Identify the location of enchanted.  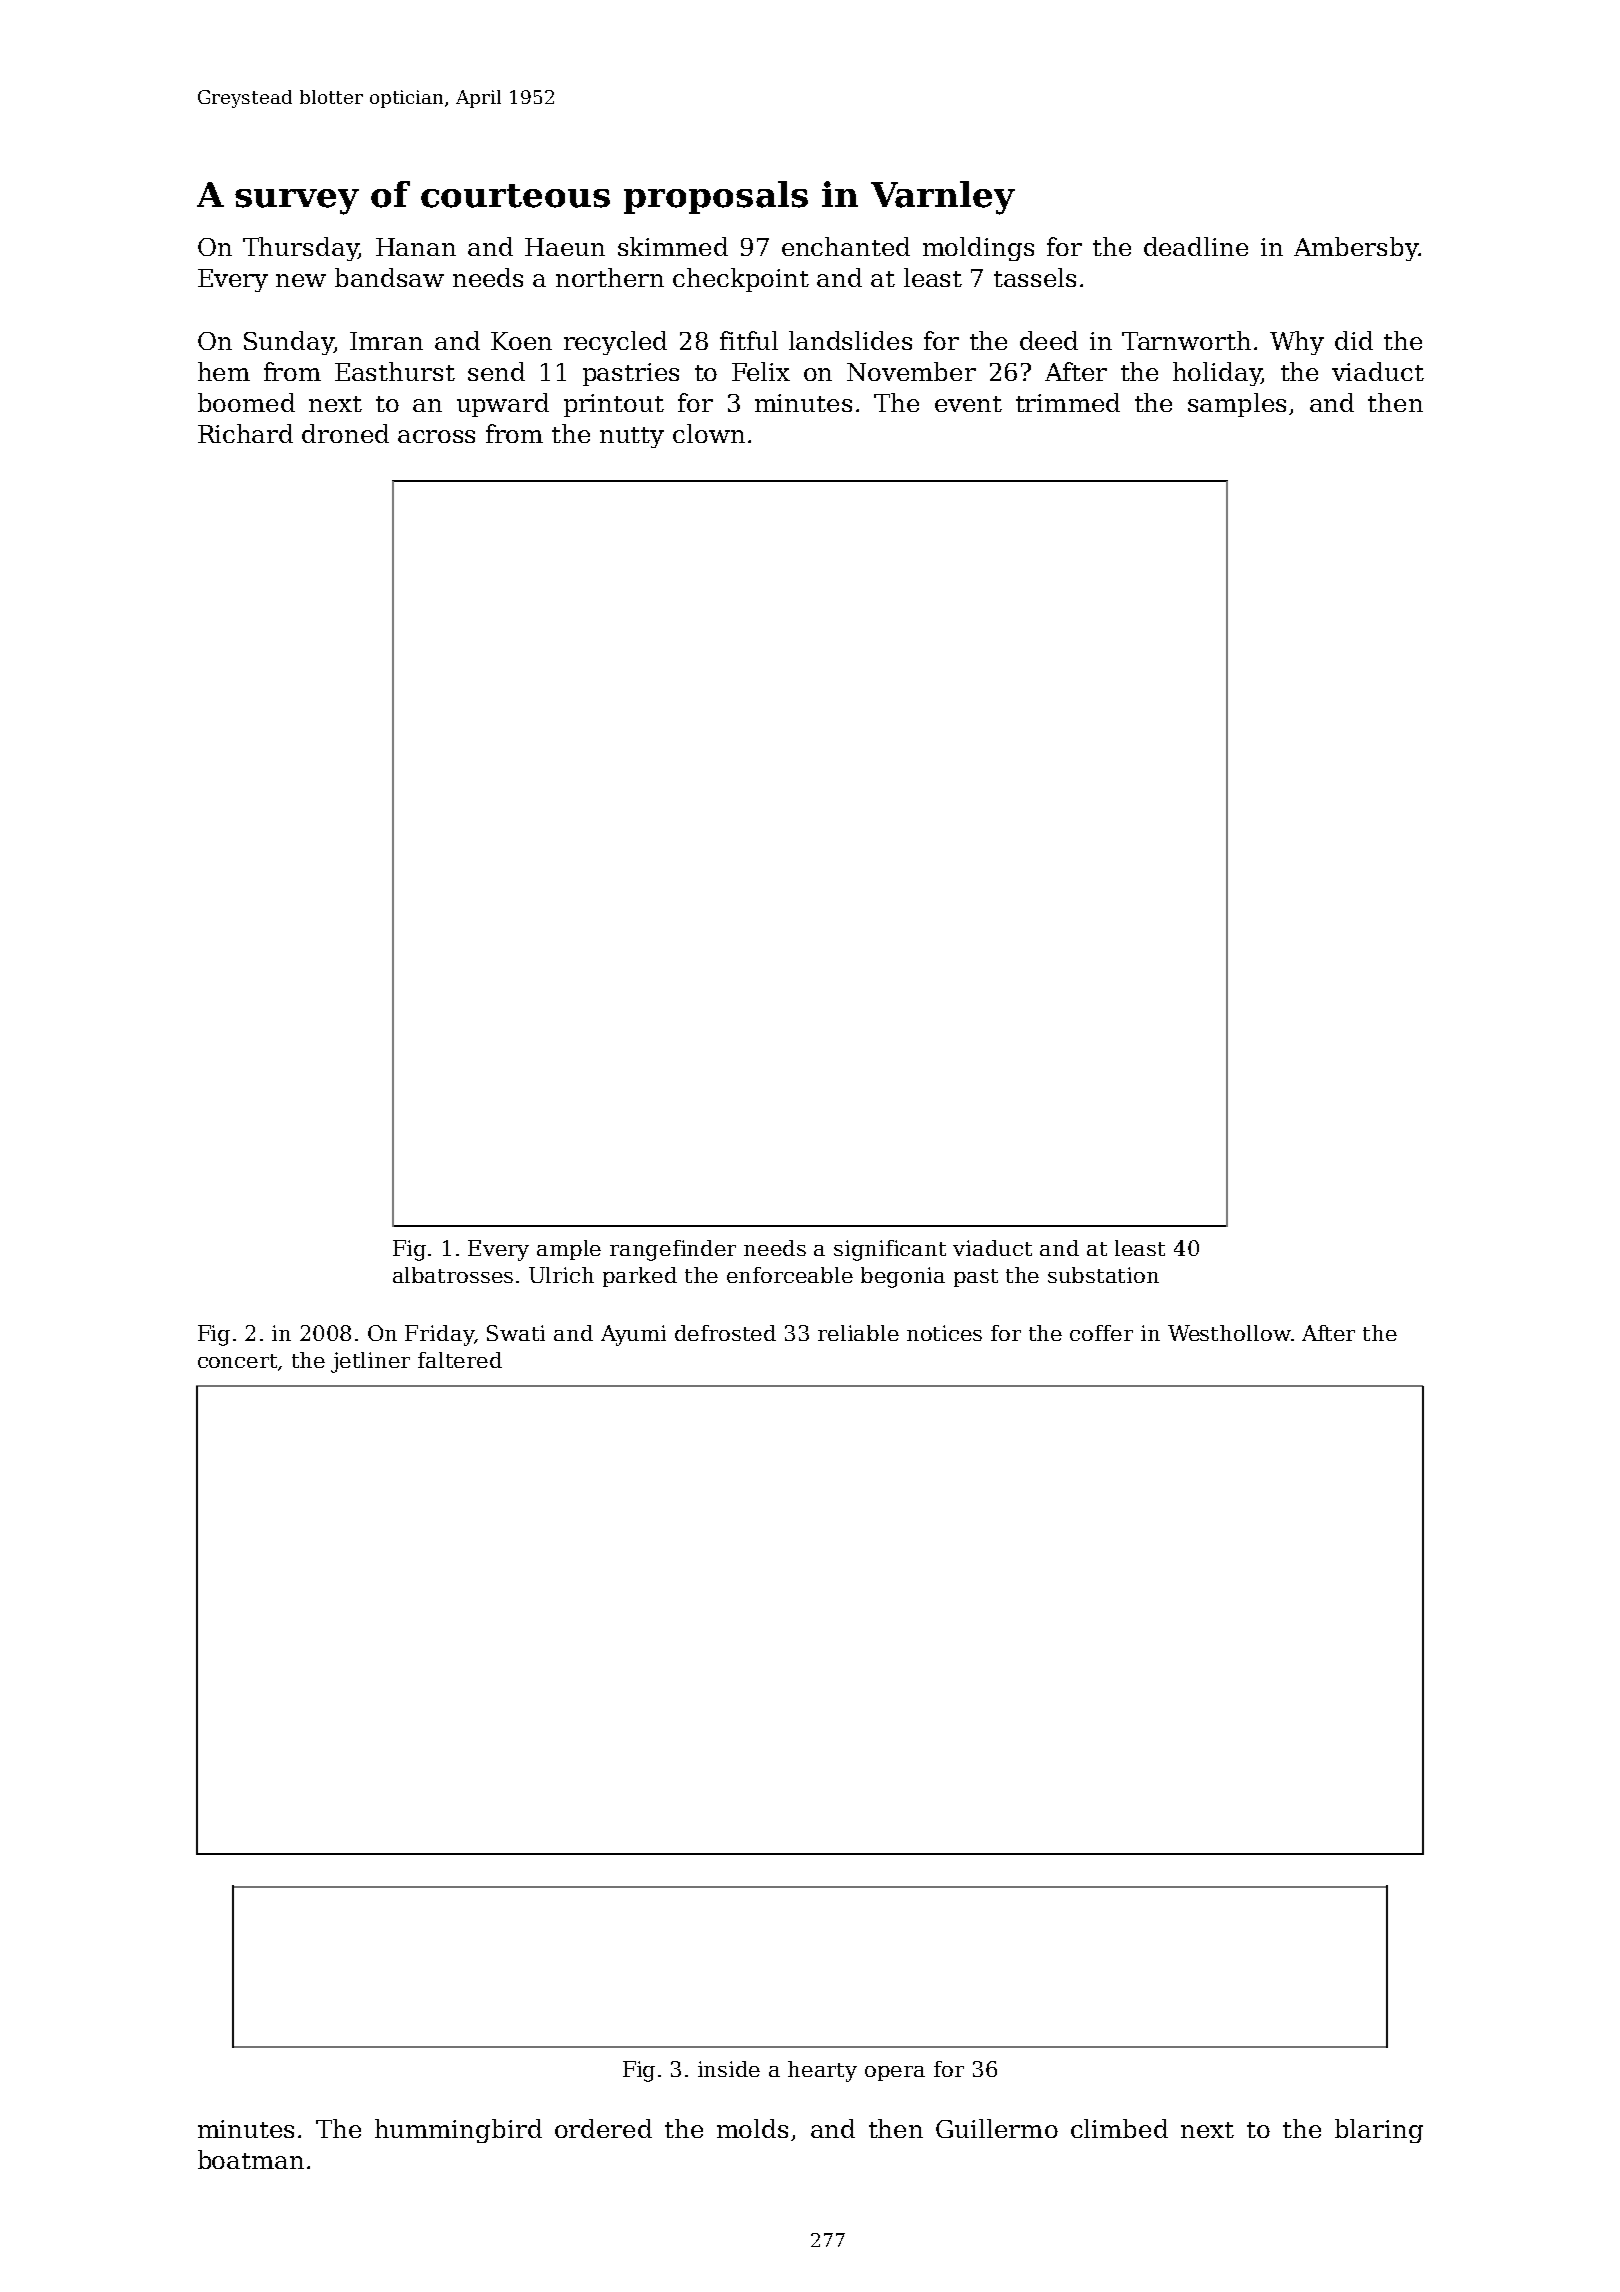
(846, 246).
